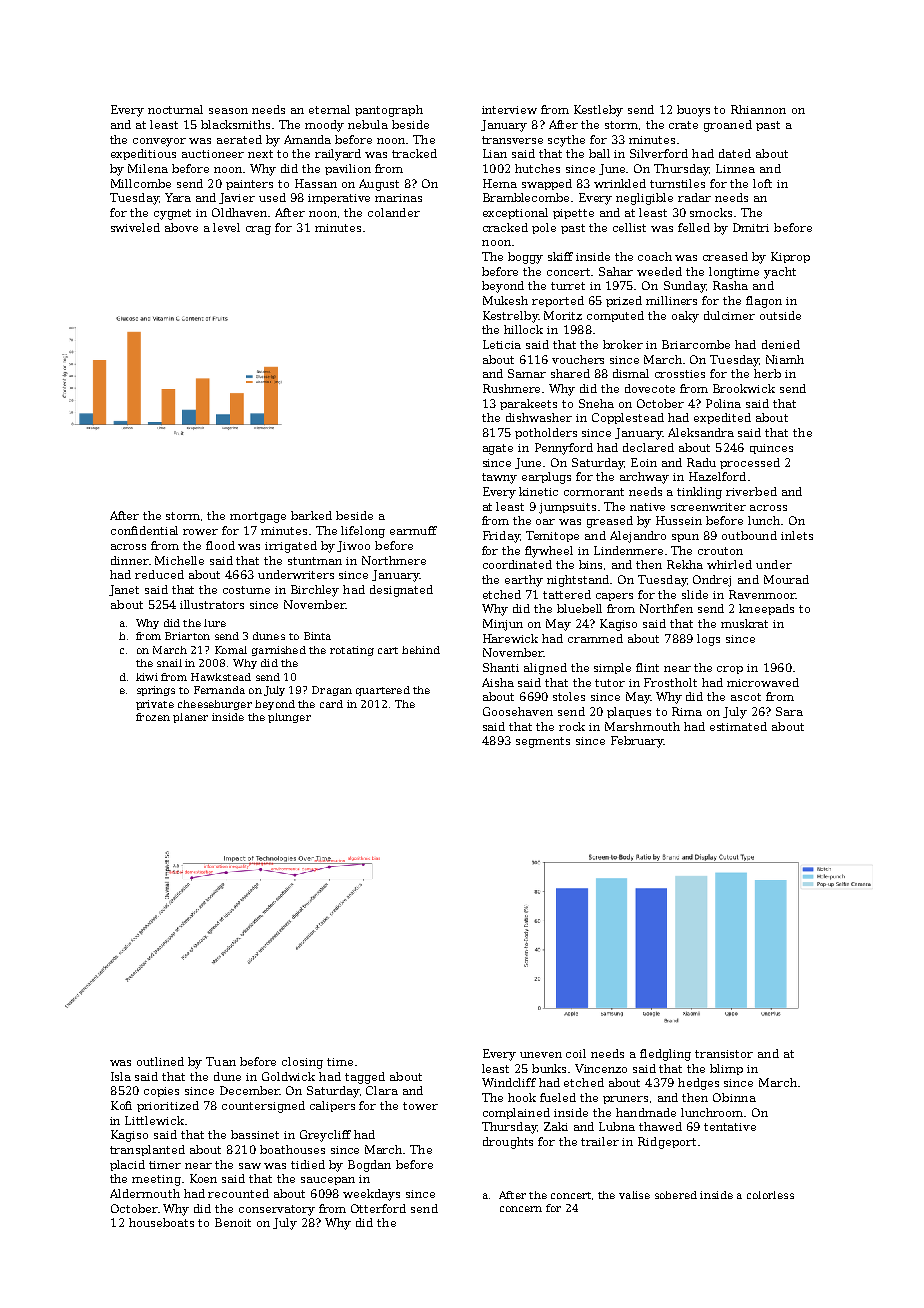 Image resolution: width=924 pixels, height=1308 pixels. What do you see at coordinates (543, 742) in the screenshot?
I see `segments` at bounding box center [543, 742].
